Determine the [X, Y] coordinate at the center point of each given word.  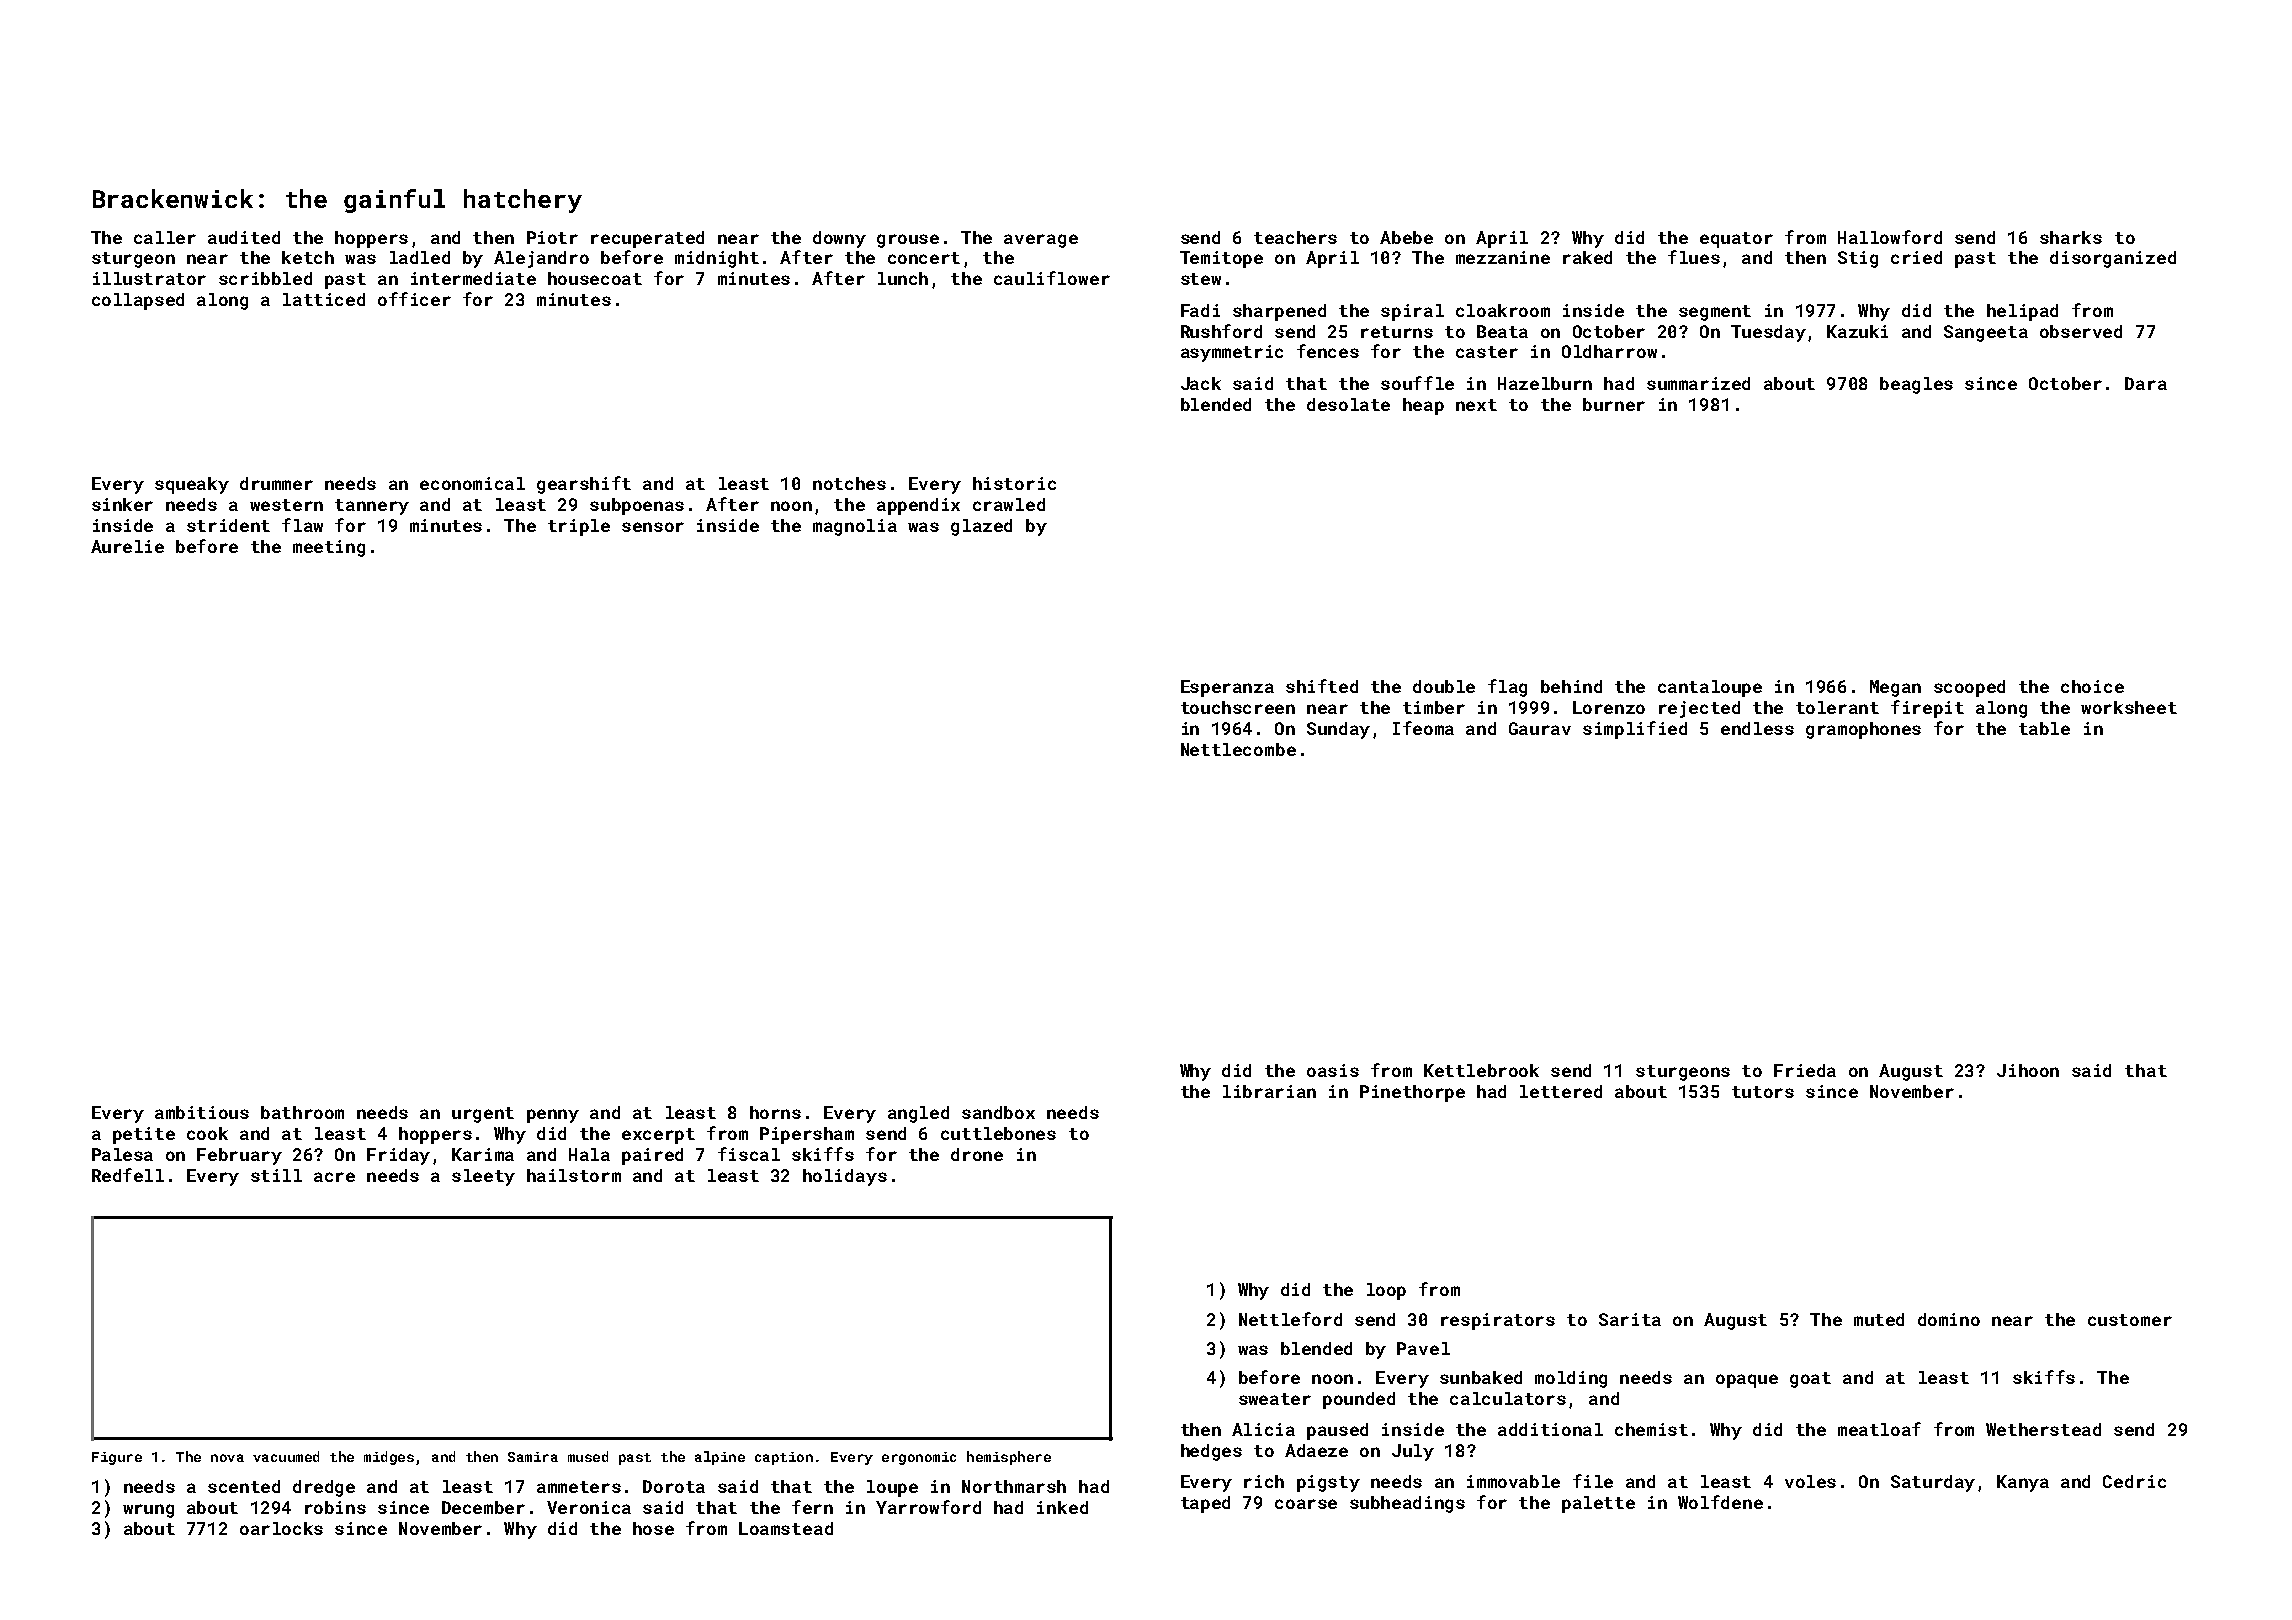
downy [839, 239]
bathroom [302, 1112]
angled [918, 1114]
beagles [1916, 385]
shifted [1322, 686]
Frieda [1805, 1070]
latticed [324, 299]
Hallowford [1890, 237]
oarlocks [281, 1528]
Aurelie [127, 546]
